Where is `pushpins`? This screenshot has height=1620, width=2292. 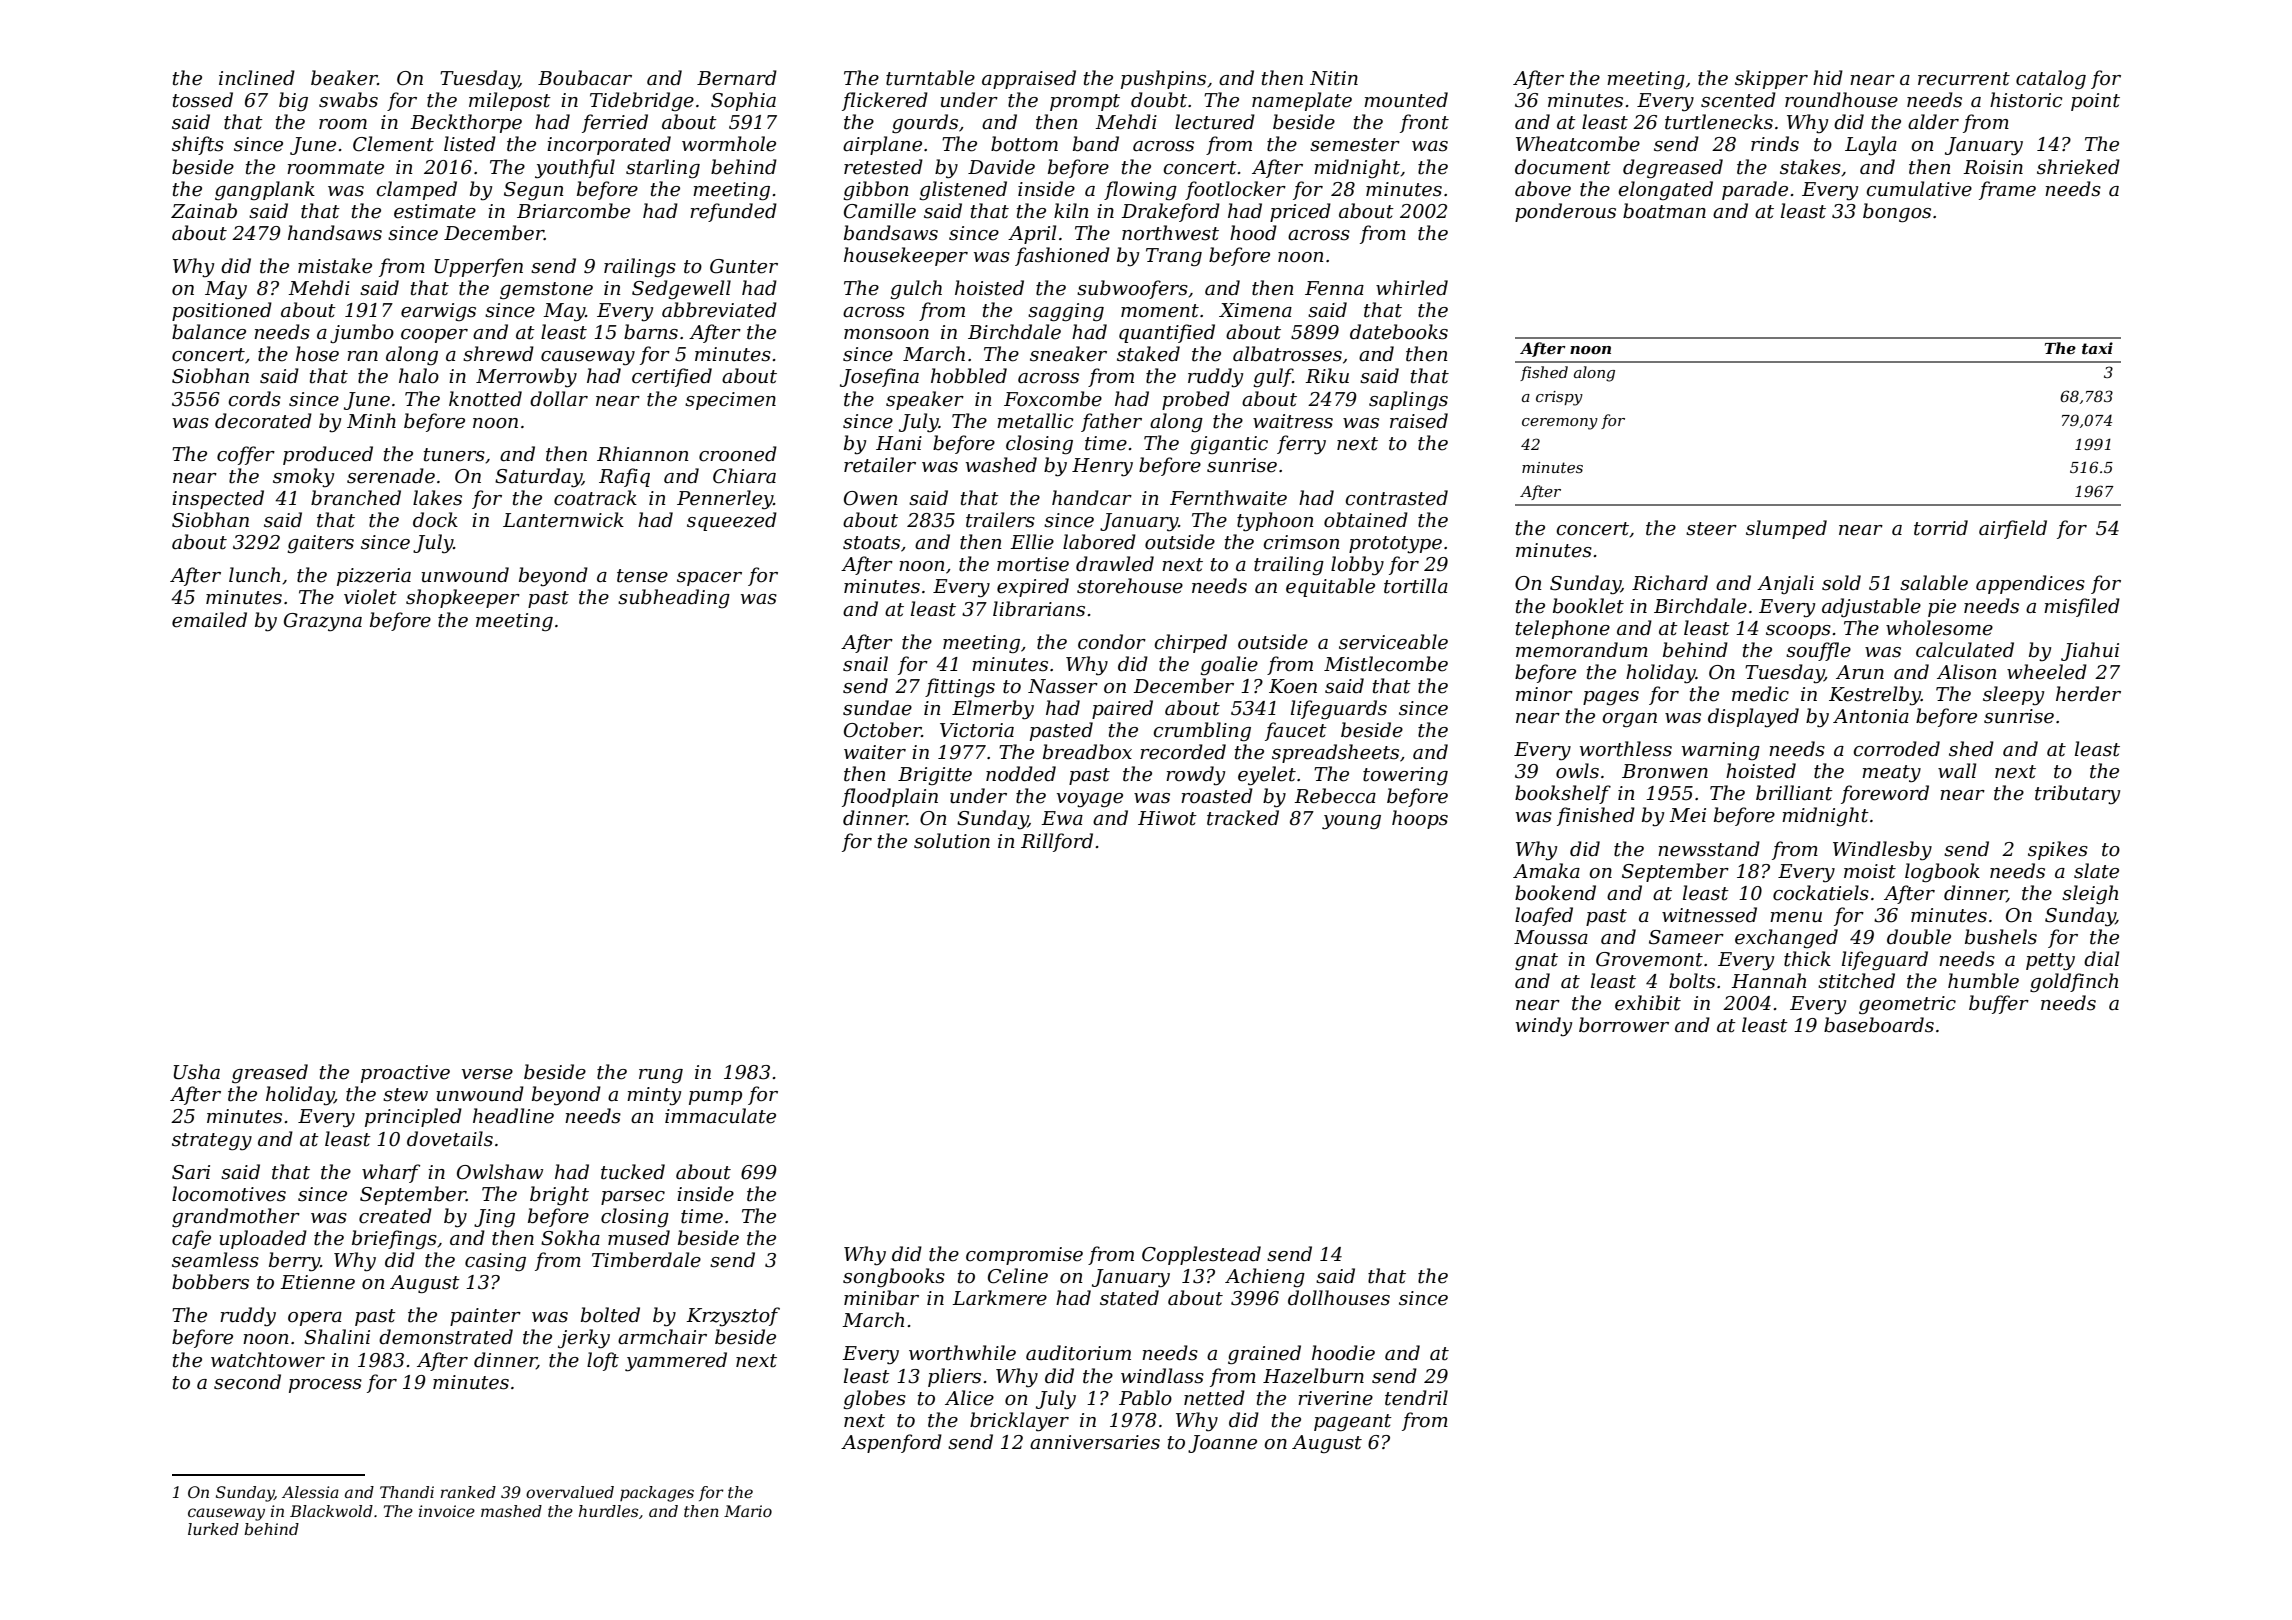 pushpins is located at coordinates (1163, 79).
